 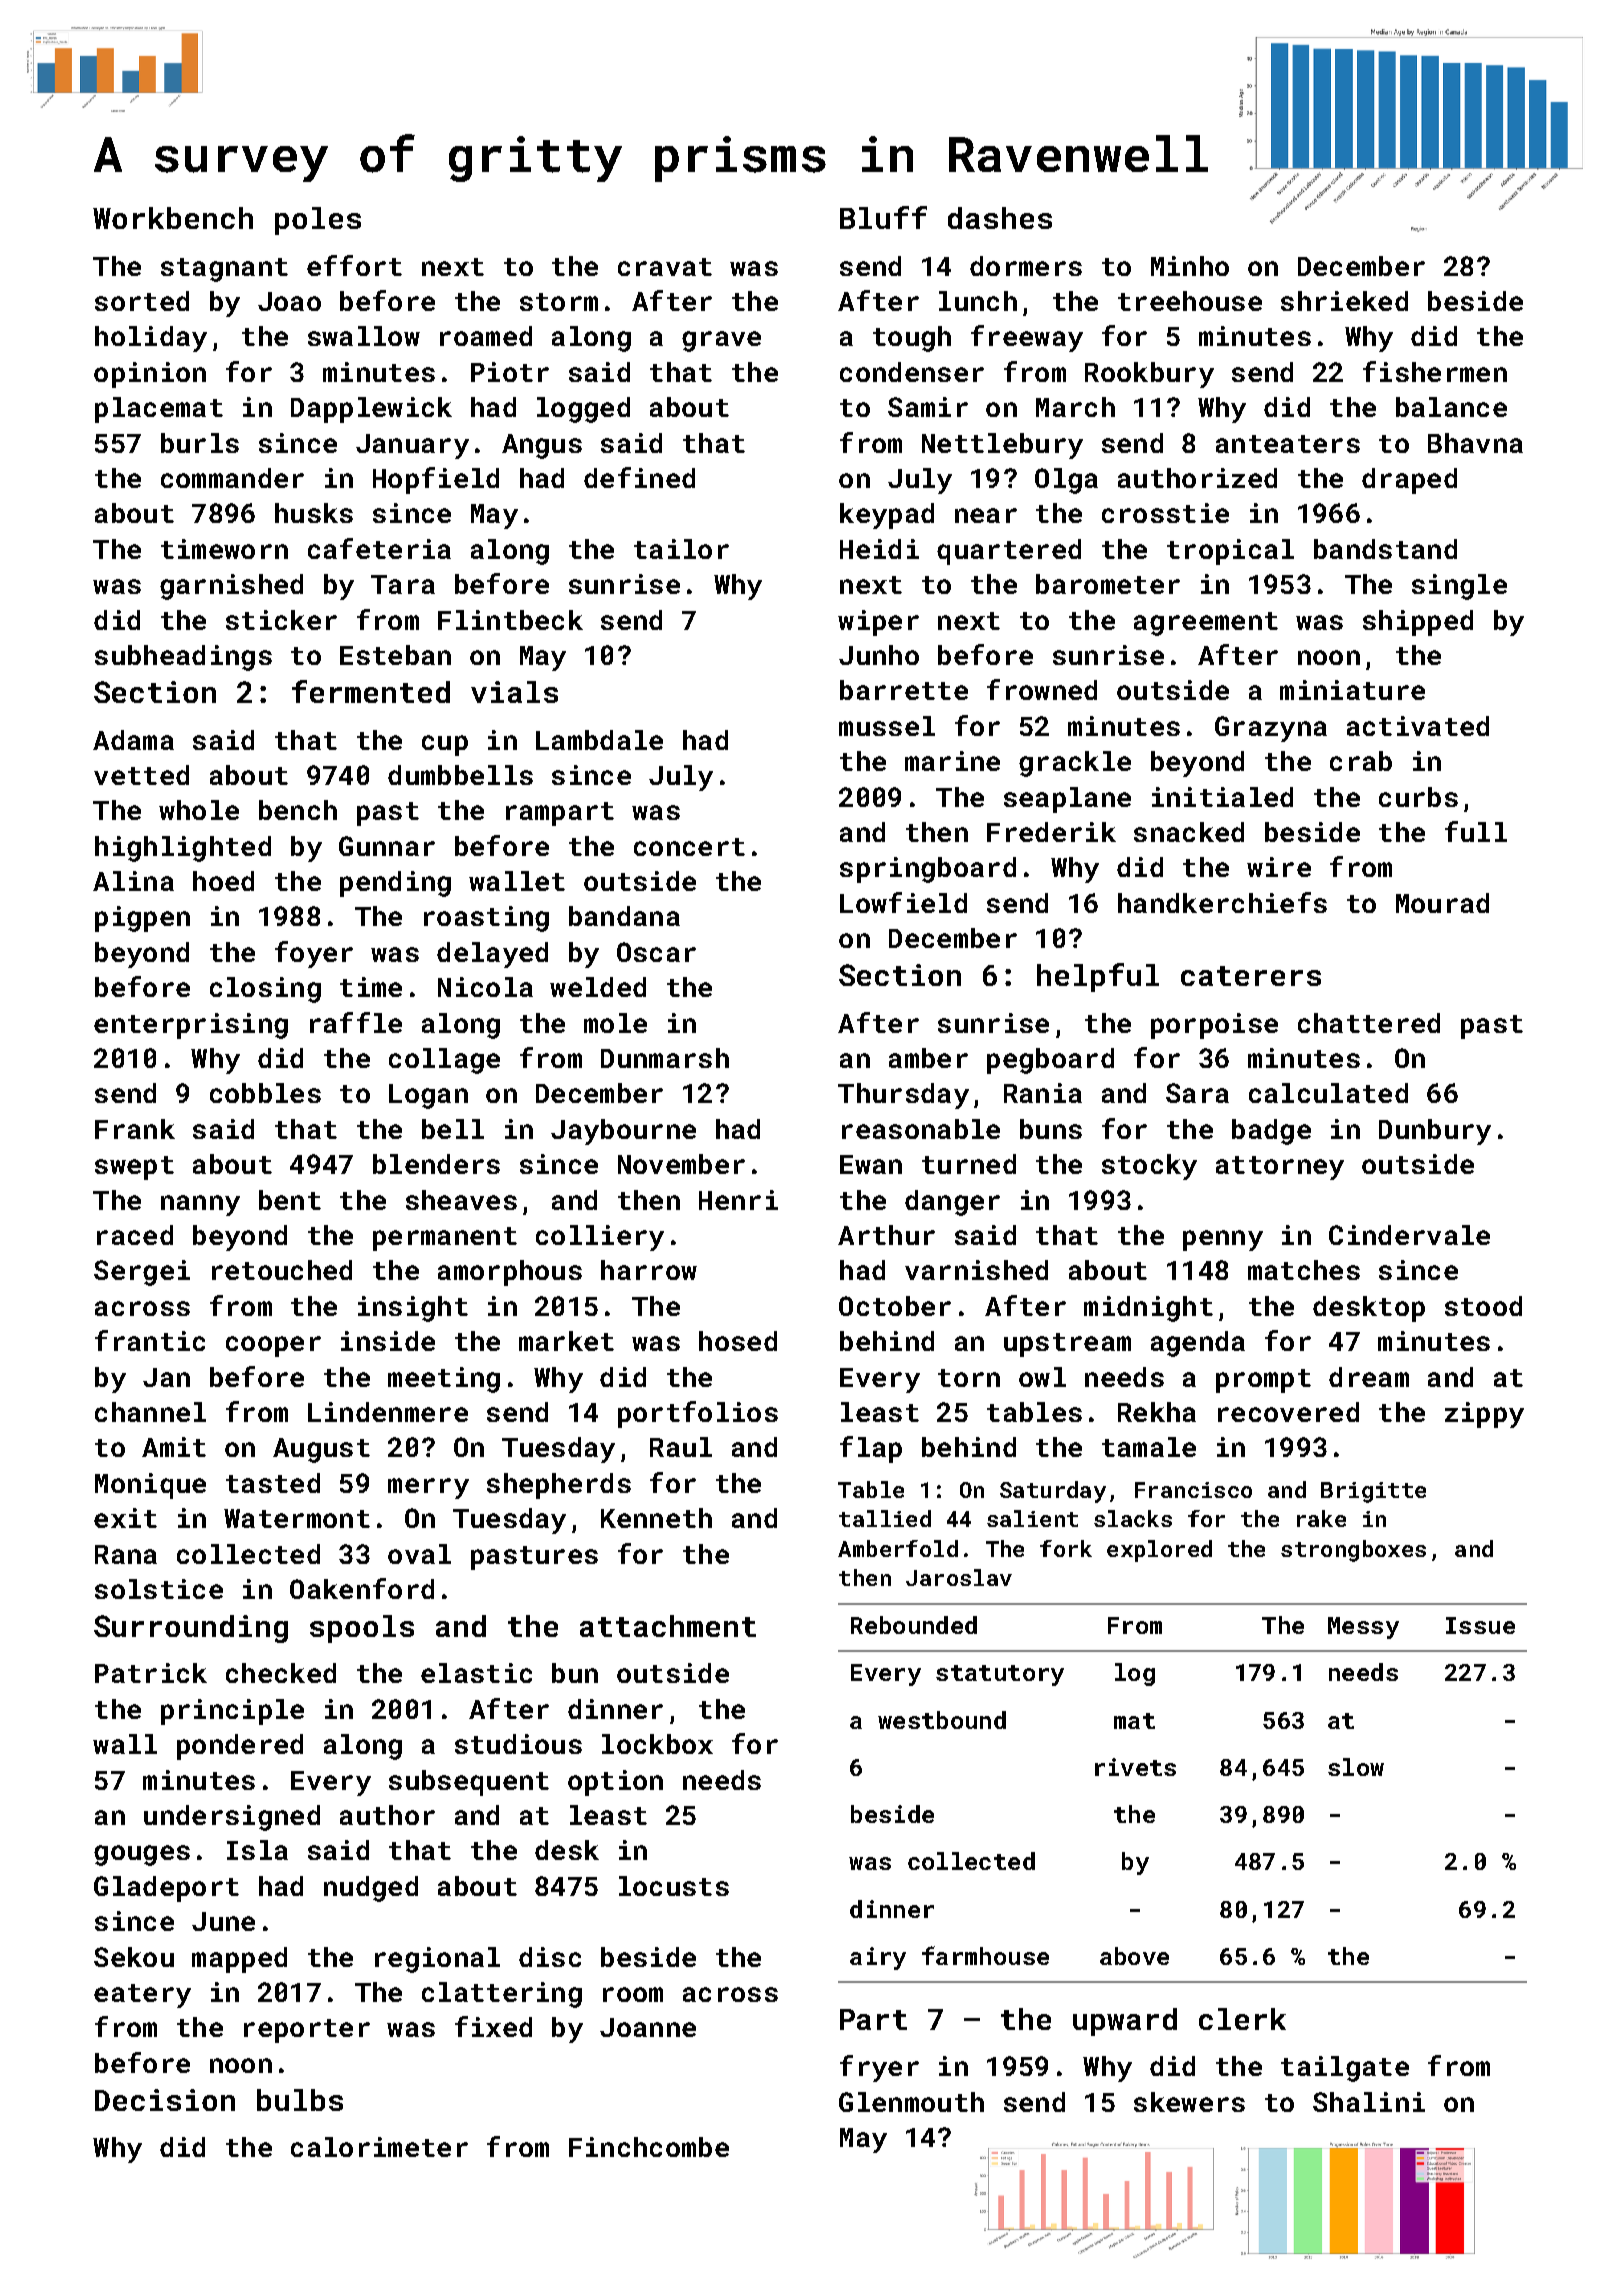 I want to click on Patrick, so click(x=151, y=1673).
